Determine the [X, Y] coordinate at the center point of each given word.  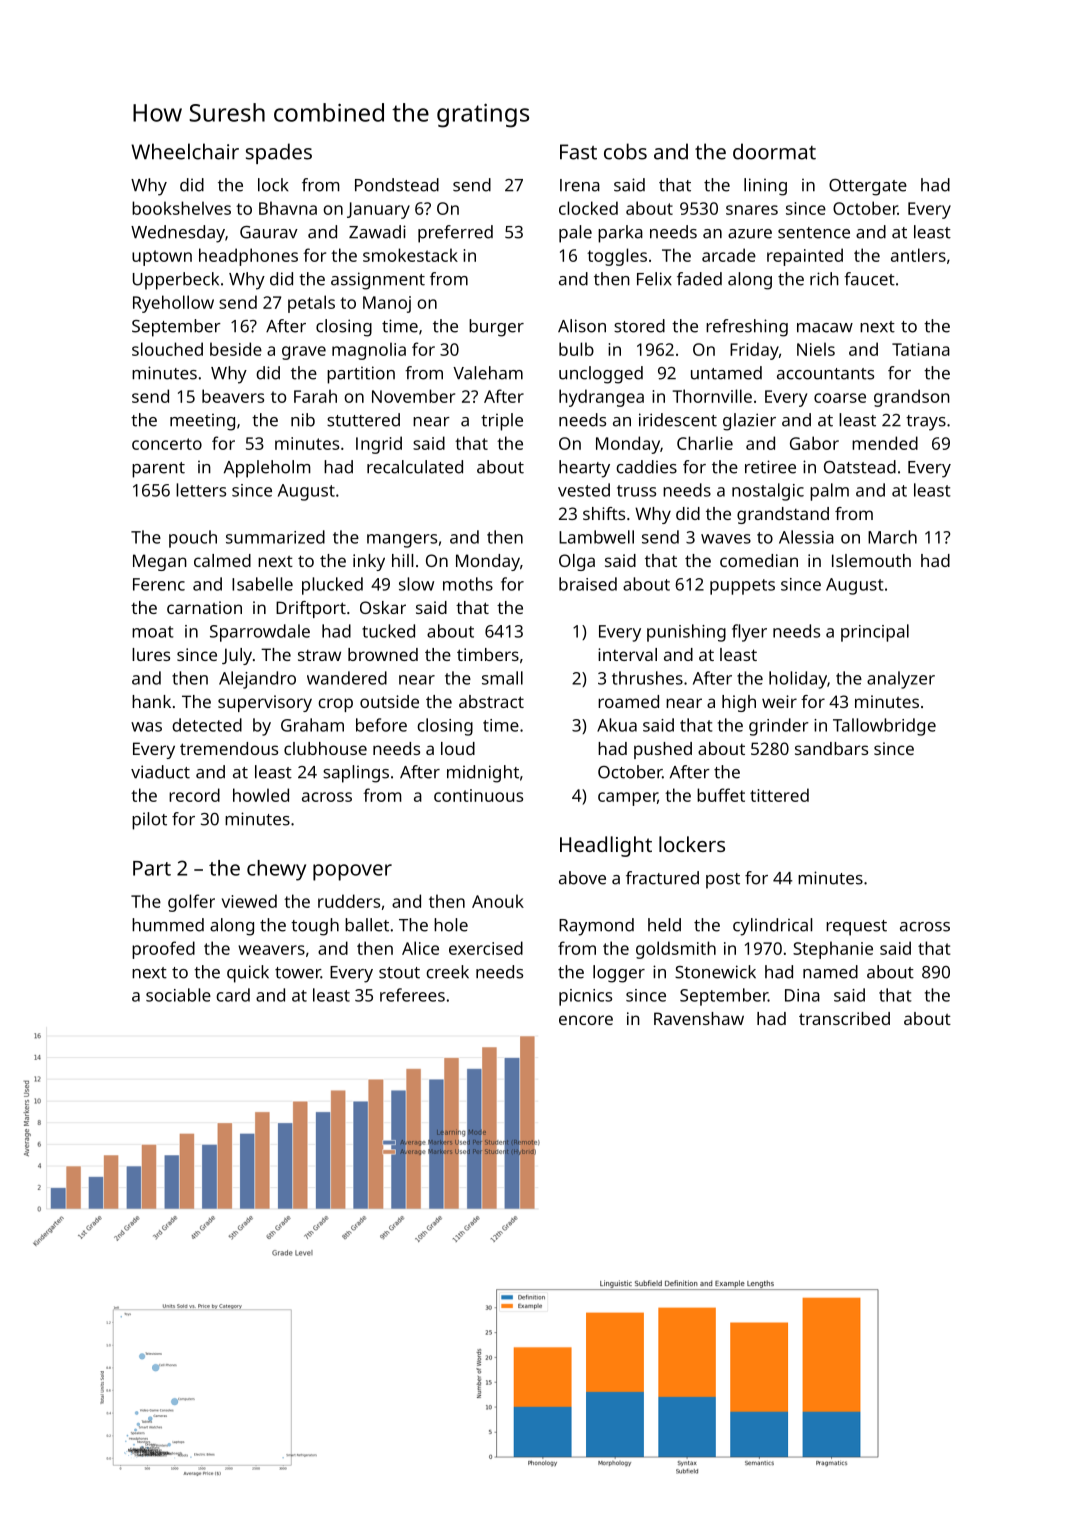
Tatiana [921, 349]
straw [319, 655]
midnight [483, 774]
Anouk [498, 901]
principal [875, 633]
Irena [580, 185]
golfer [191, 903]
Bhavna [288, 208]
